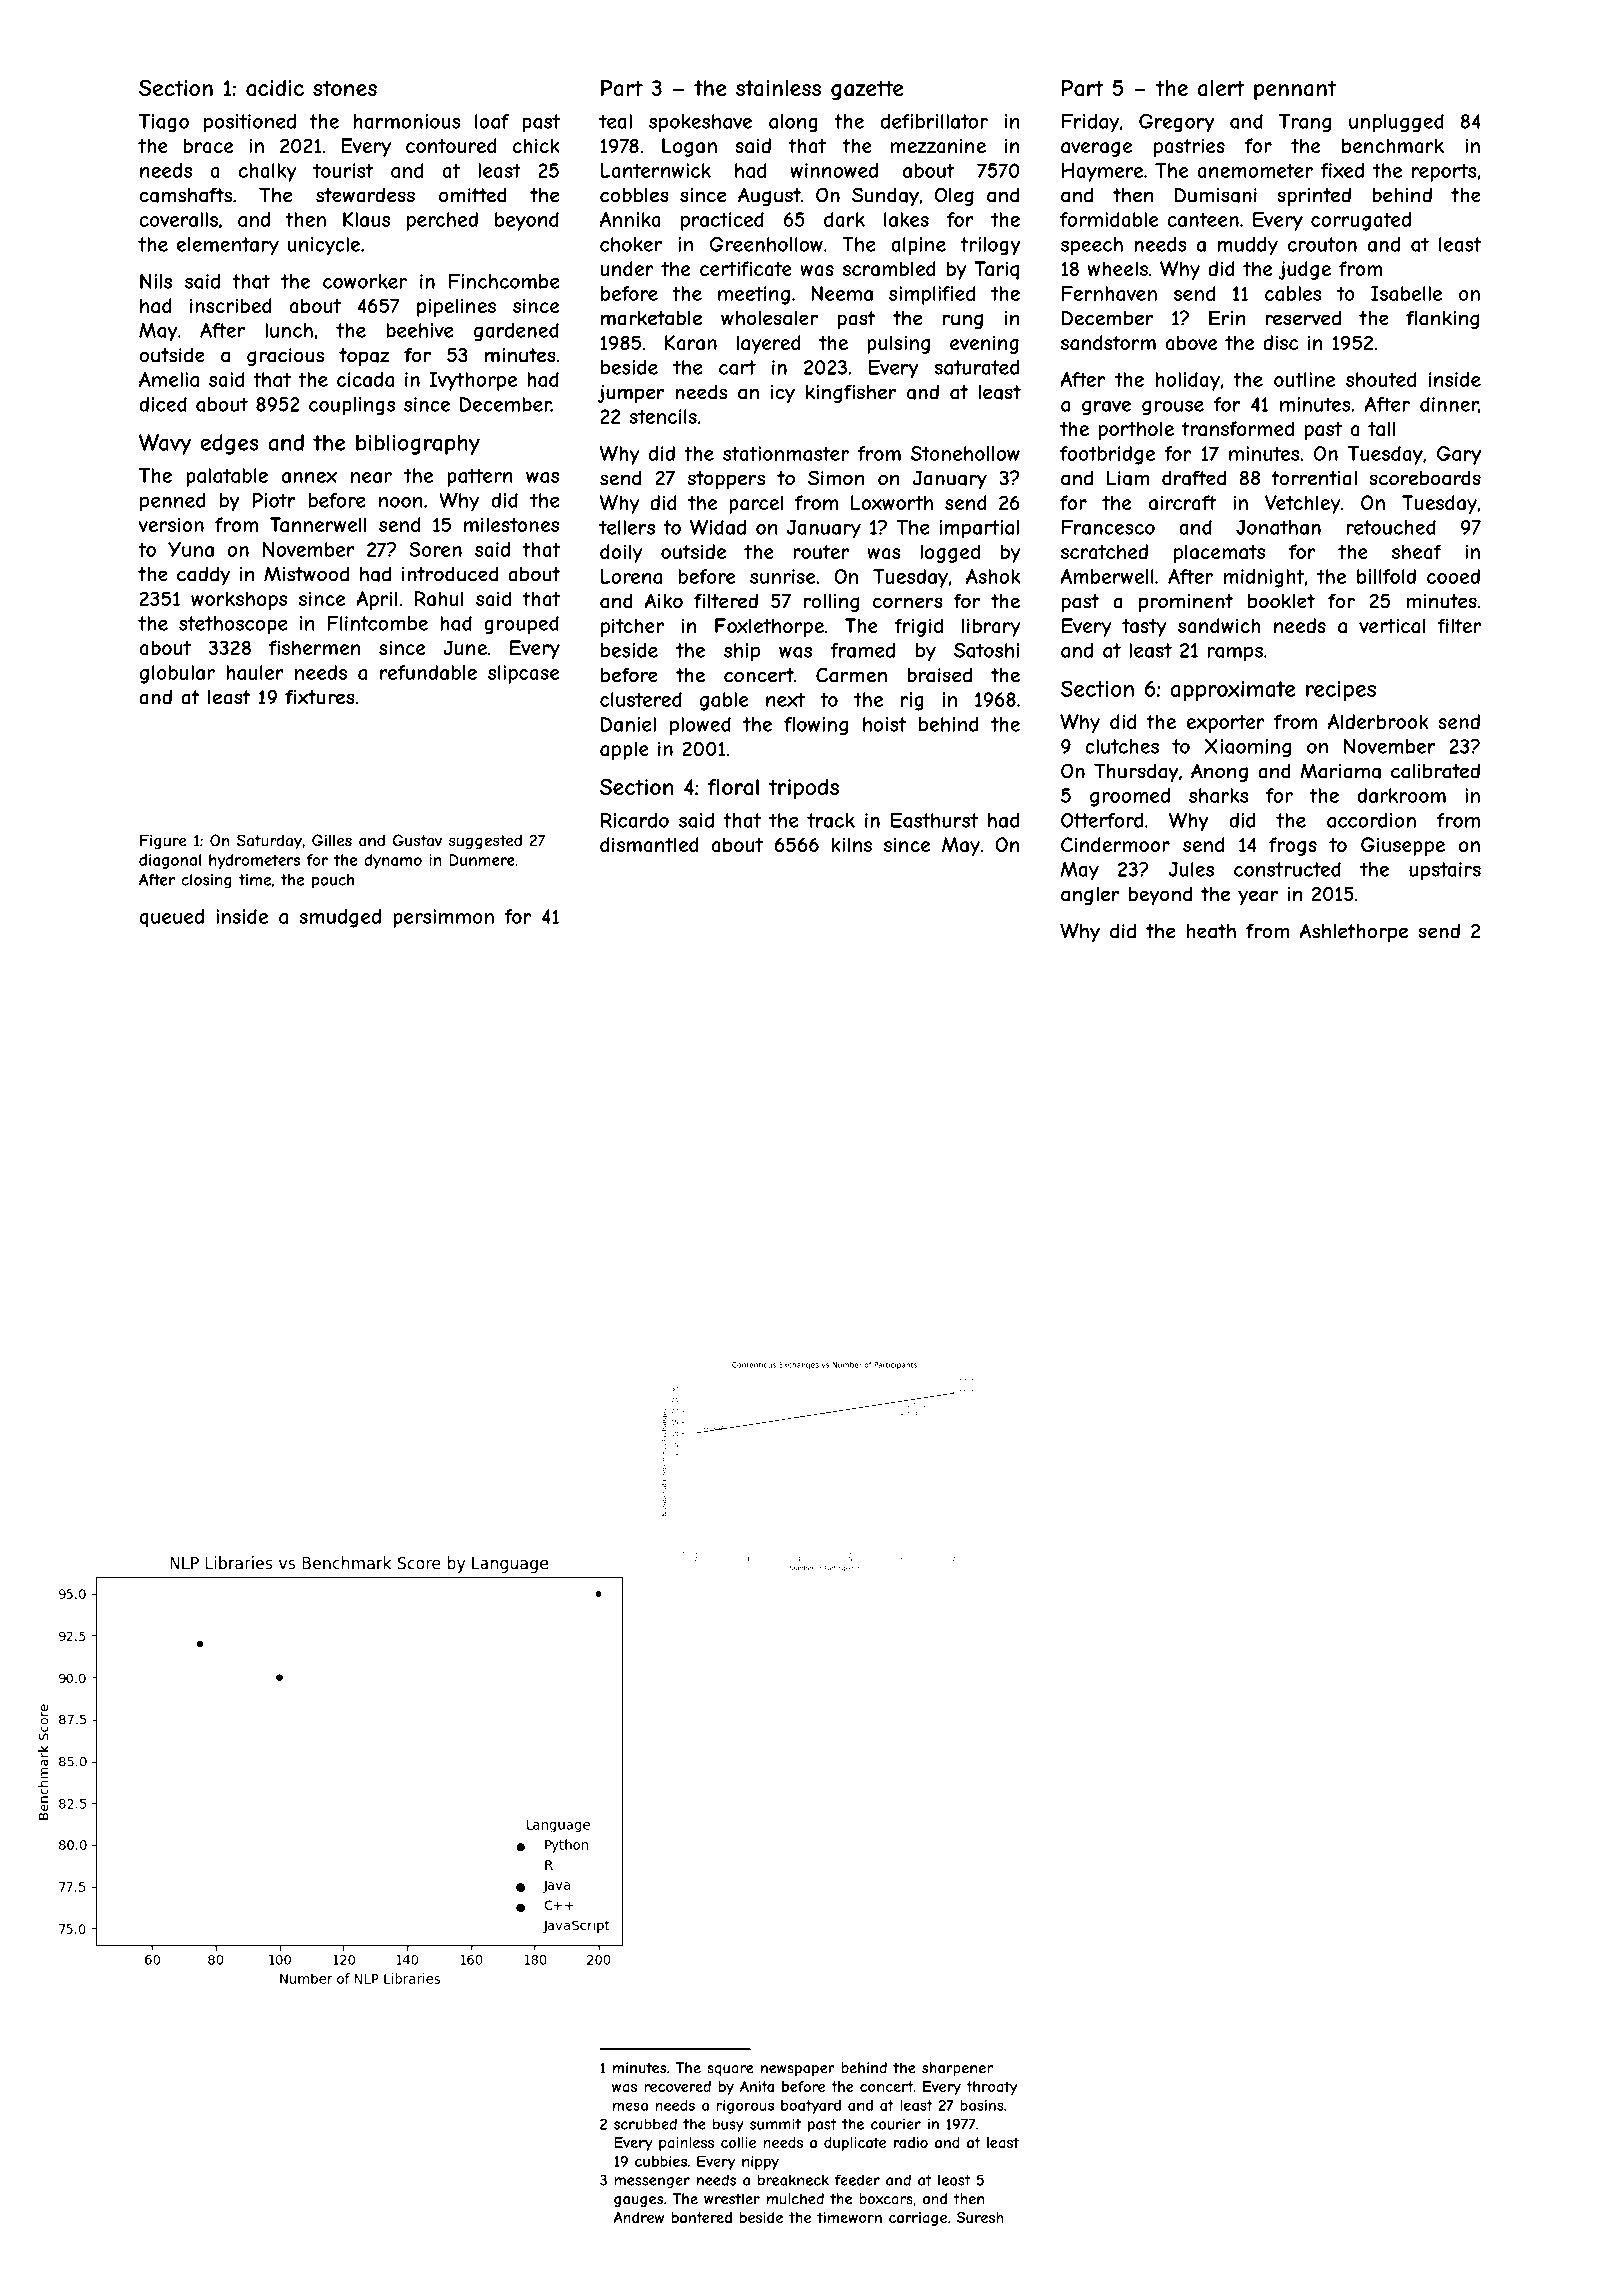  Describe the element at coordinates (702, 2217) in the screenshot. I see `bantered` at that location.
